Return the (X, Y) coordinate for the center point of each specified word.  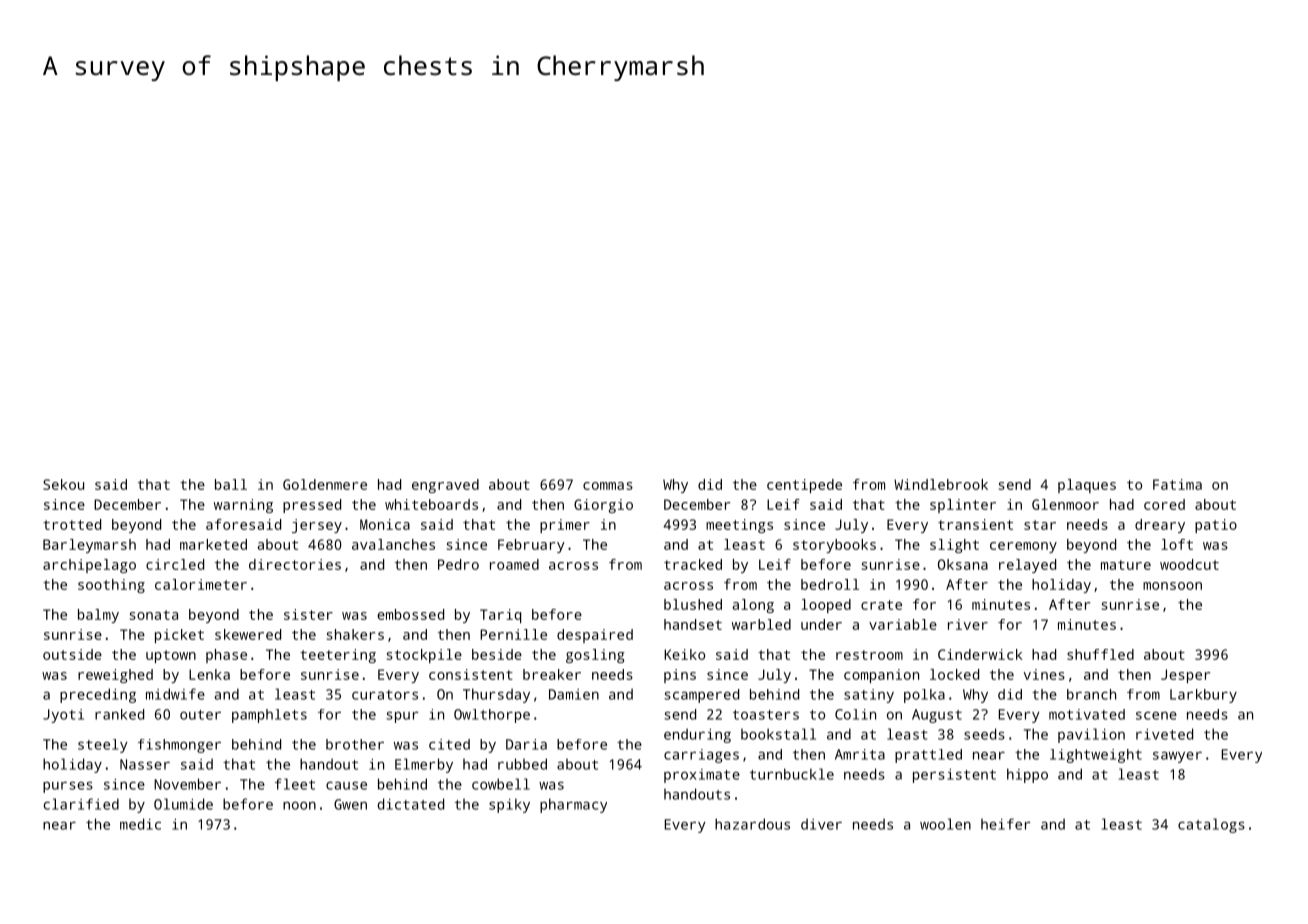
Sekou (63, 484)
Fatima (1177, 484)
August (937, 716)
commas (608, 486)
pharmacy (573, 805)
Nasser (145, 764)
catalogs (1211, 825)
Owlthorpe (492, 716)
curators (385, 695)
